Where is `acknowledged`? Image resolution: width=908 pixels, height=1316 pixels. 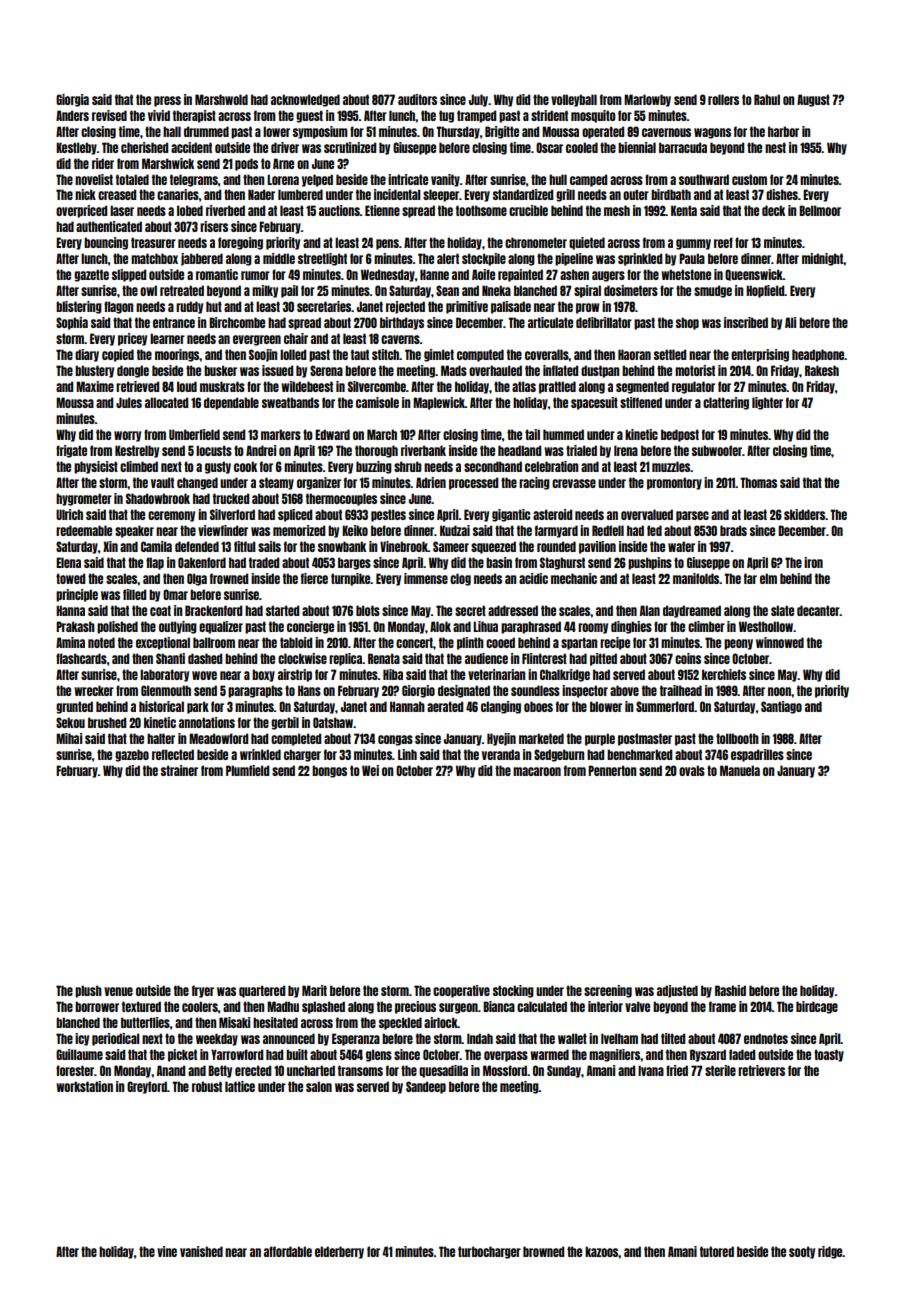
acknowledged is located at coordinates (305, 100).
